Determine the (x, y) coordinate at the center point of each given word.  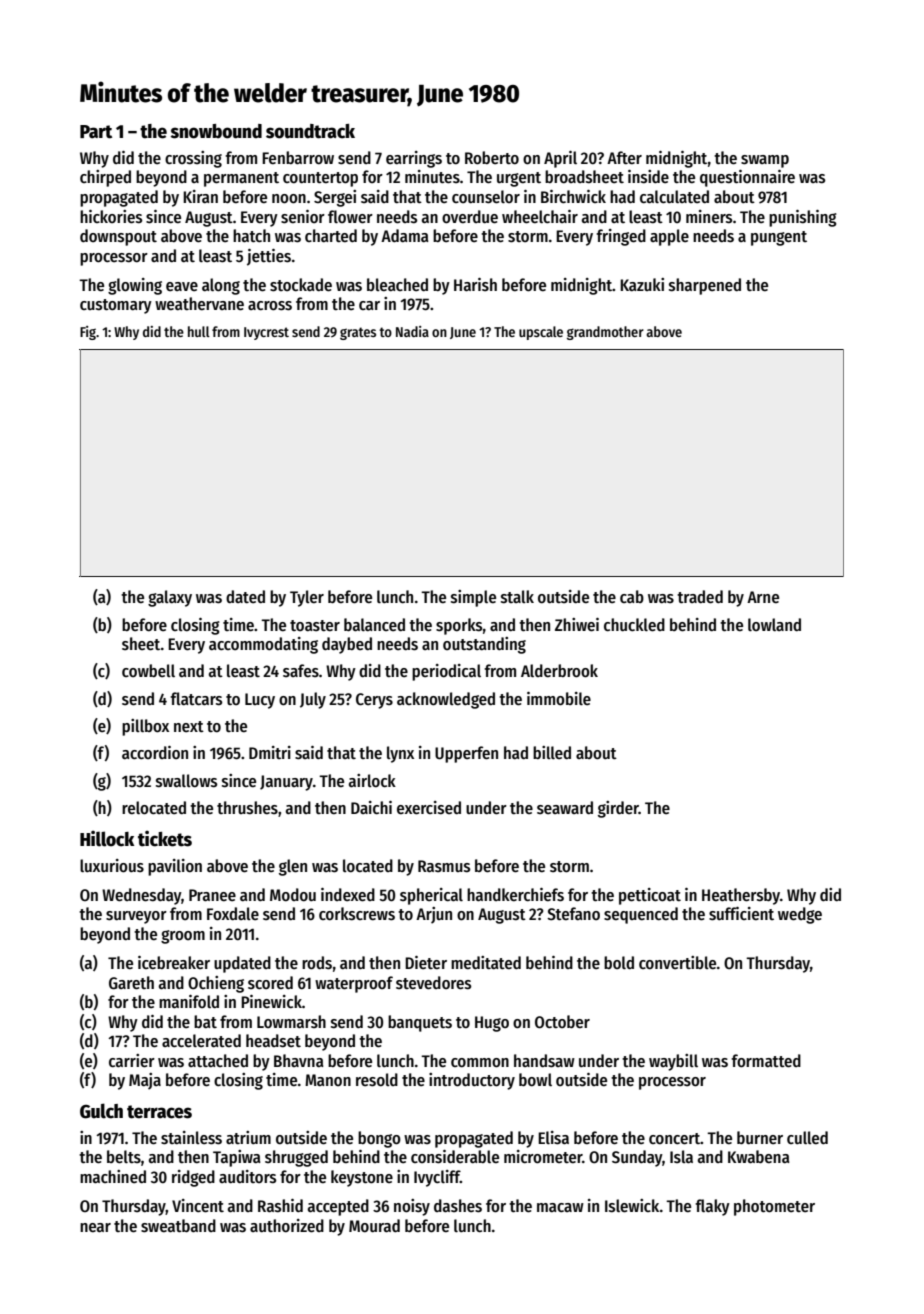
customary (116, 306)
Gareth (131, 983)
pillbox (145, 727)
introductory (472, 1081)
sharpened (705, 286)
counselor (486, 197)
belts (124, 1157)
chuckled (634, 625)
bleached (397, 285)
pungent (779, 238)
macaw (560, 1207)
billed (552, 753)
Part (96, 132)
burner (760, 1138)
